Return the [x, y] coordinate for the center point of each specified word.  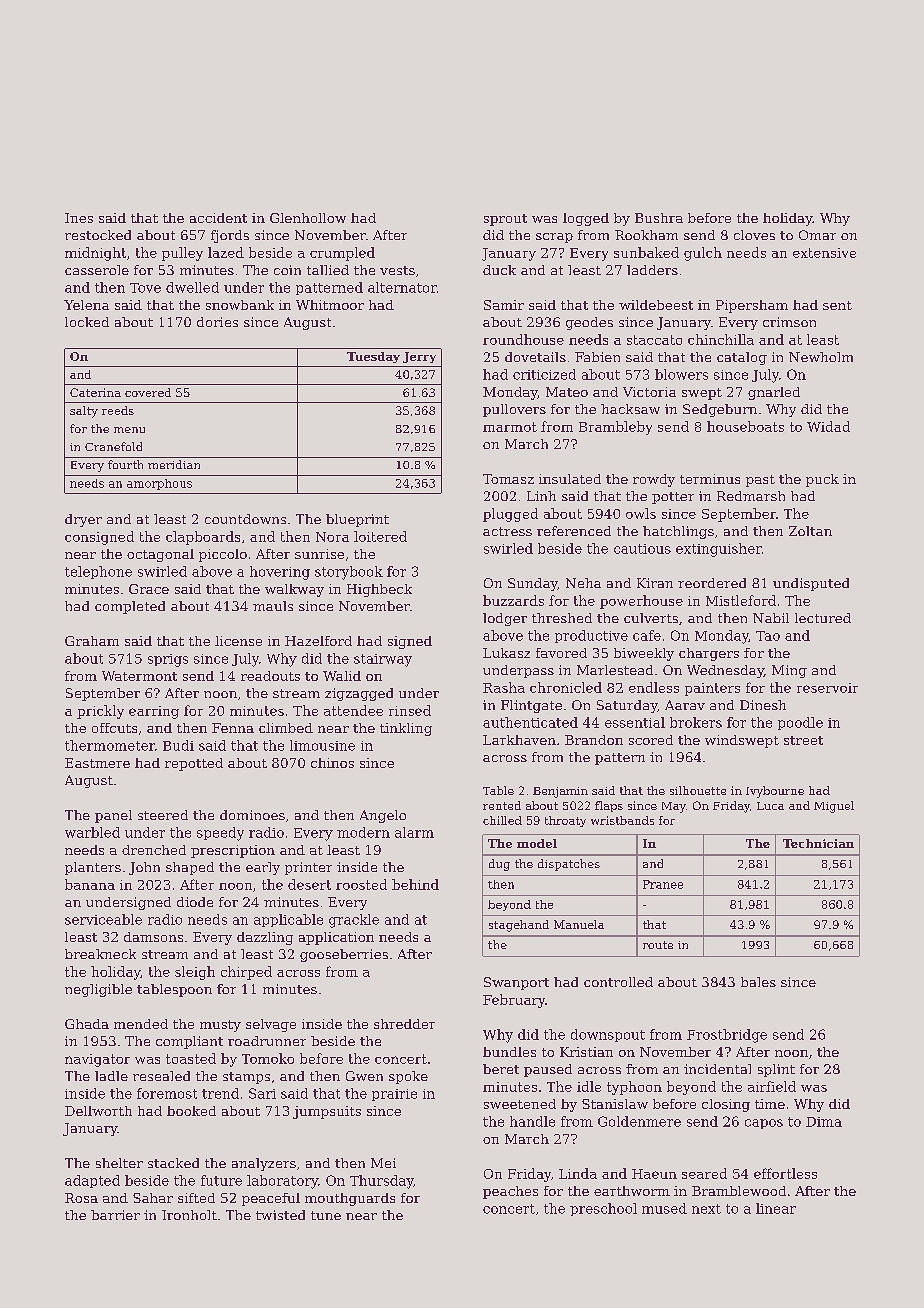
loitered [380, 536]
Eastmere [97, 763]
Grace [149, 589]
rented [502, 805]
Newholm [821, 357]
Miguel [834, 807]
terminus [710, 479]
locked [87, 322]
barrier [115, 1215]
